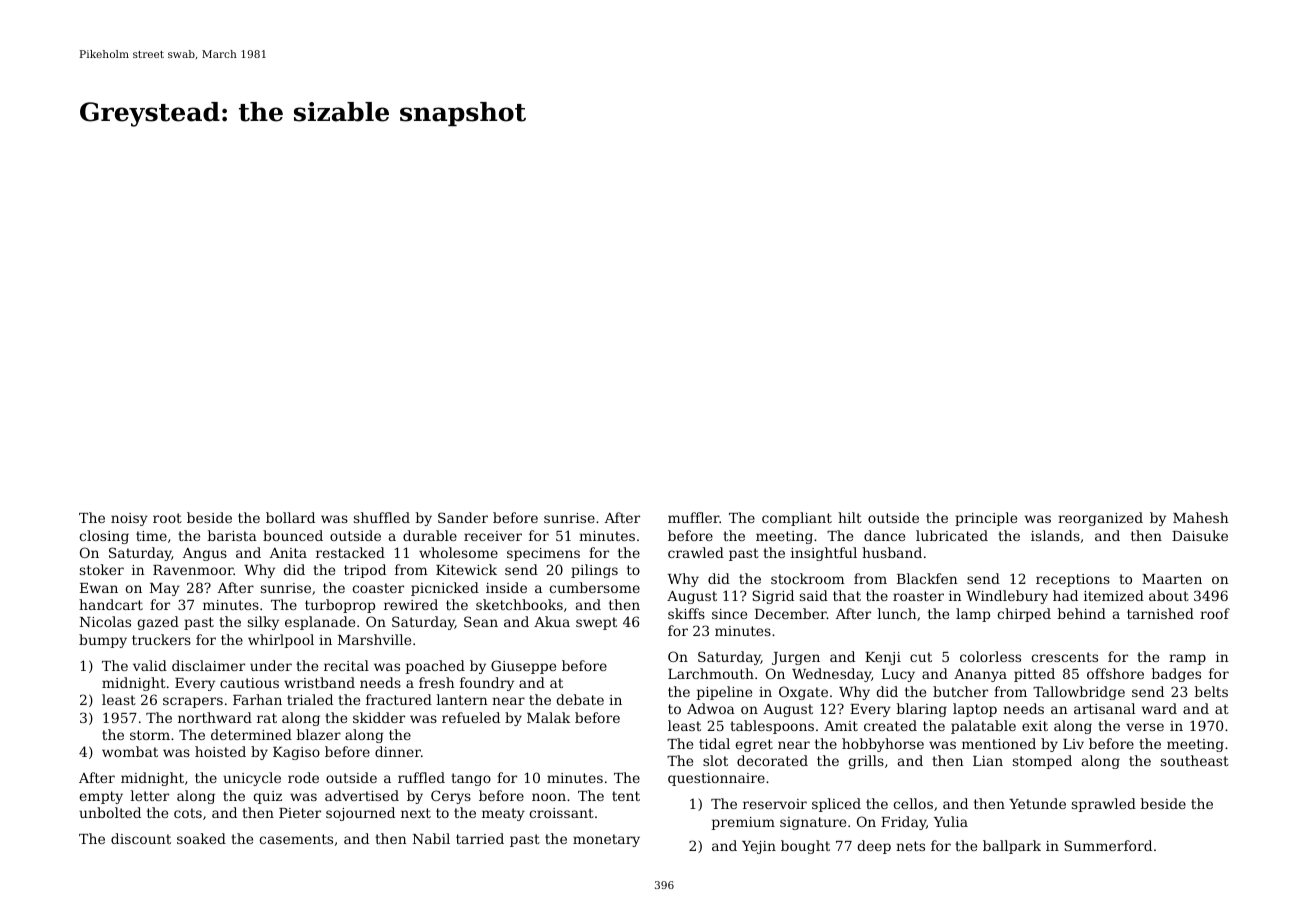 The width and height of the screenshot is (1308, 924). Describe the element at coordinates (990, 656) in the screenshot. I see `colorless` at that location.
